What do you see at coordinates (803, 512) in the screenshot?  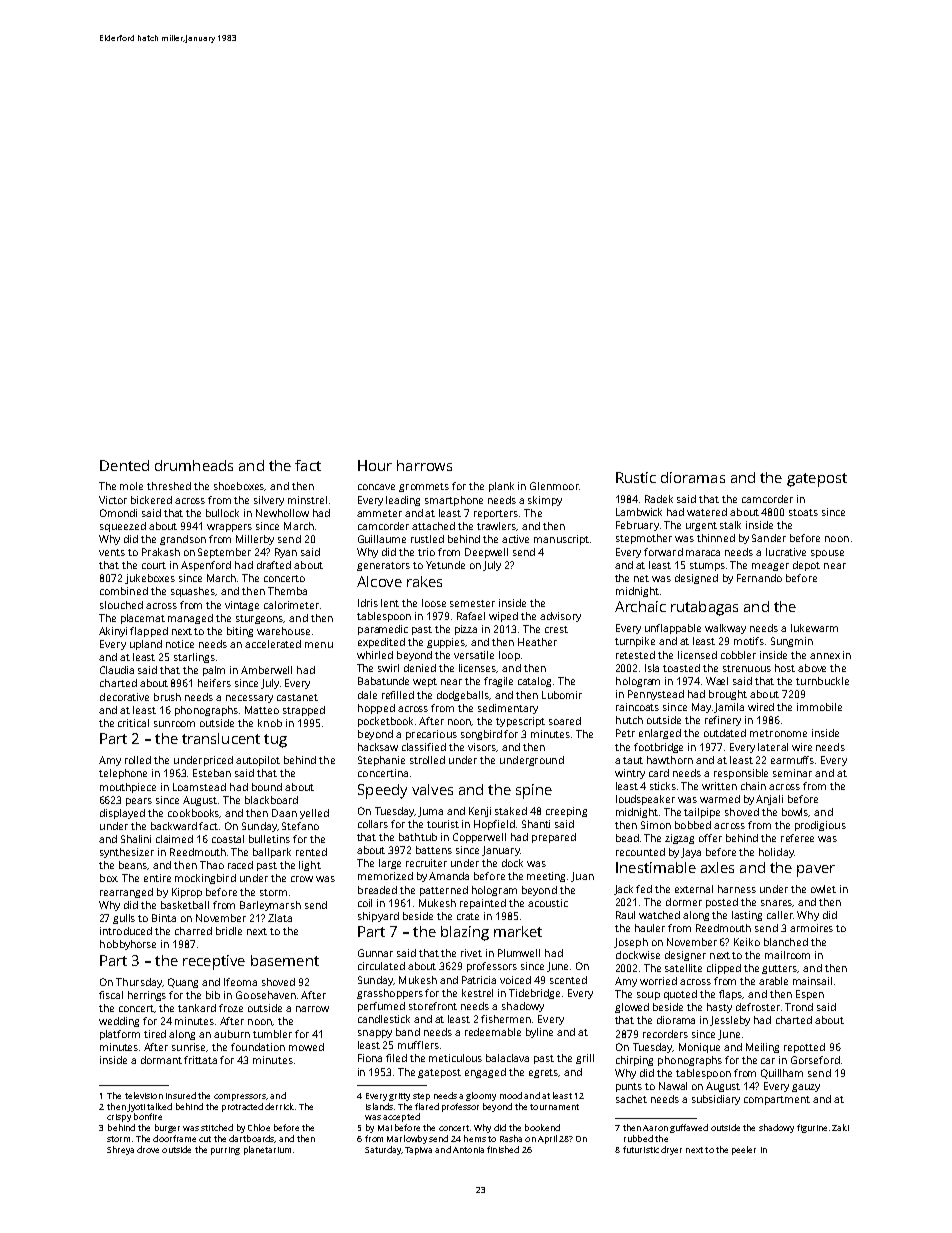 I see `stoats` at bounding box center [803, 512].
